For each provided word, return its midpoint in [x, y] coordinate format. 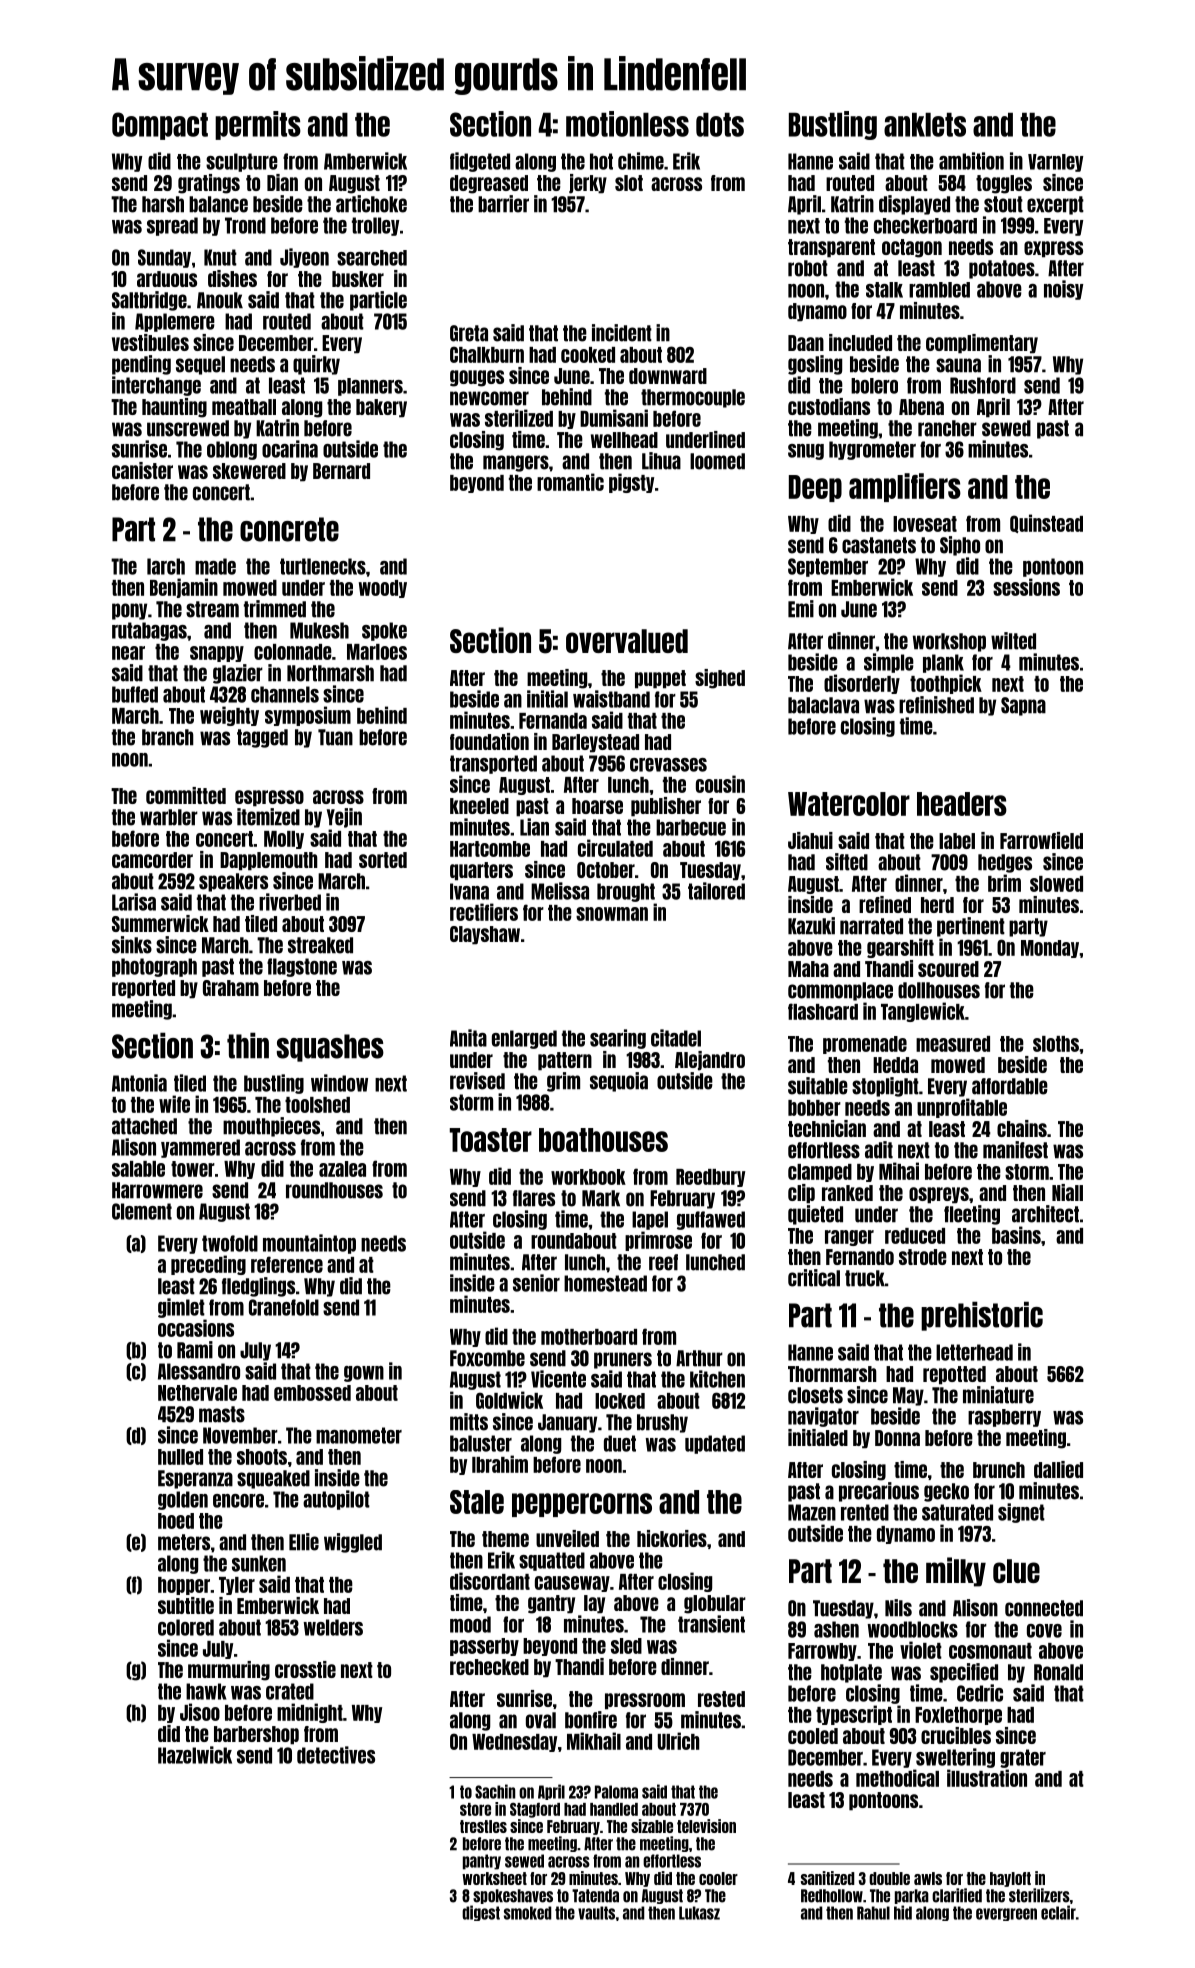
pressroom [645, 1701]
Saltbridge [149, 301]
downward [668, 376]
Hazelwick [195, 1755]
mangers [516, 463]
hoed [176, 1521]
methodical [897, 1778]
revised [477, 1081]
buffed [135, 694]
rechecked [489, 1667]
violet [921, 1650]
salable [138, 1169]
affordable [1010, 1086]
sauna [958, 365]
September [828, 567]
